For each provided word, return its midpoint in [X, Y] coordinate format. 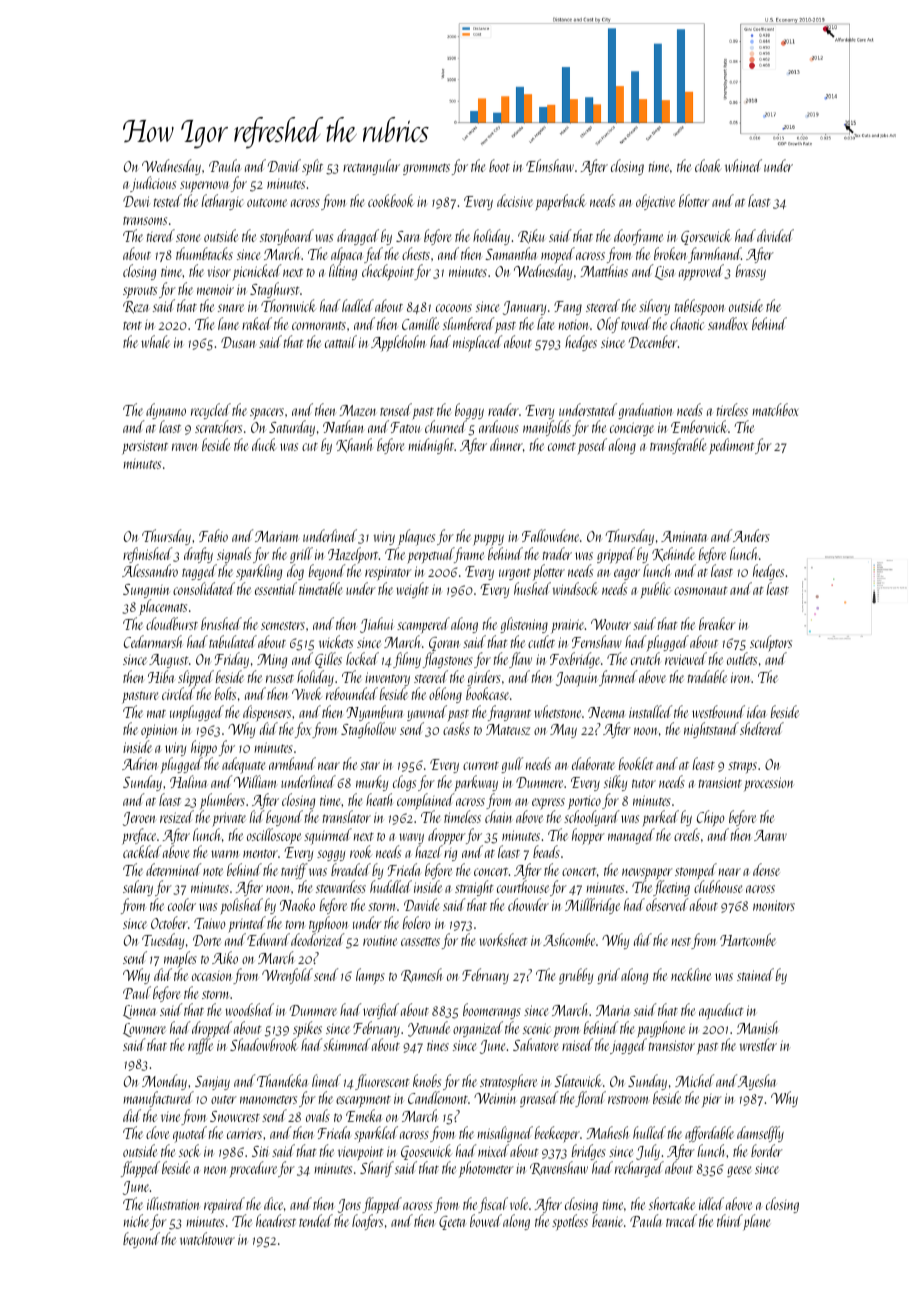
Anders [751, 535]
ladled [358, 305]
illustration [173, 1203]
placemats [163, 607]
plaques [416, 537]
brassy [751, 272]
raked [257, 323]
